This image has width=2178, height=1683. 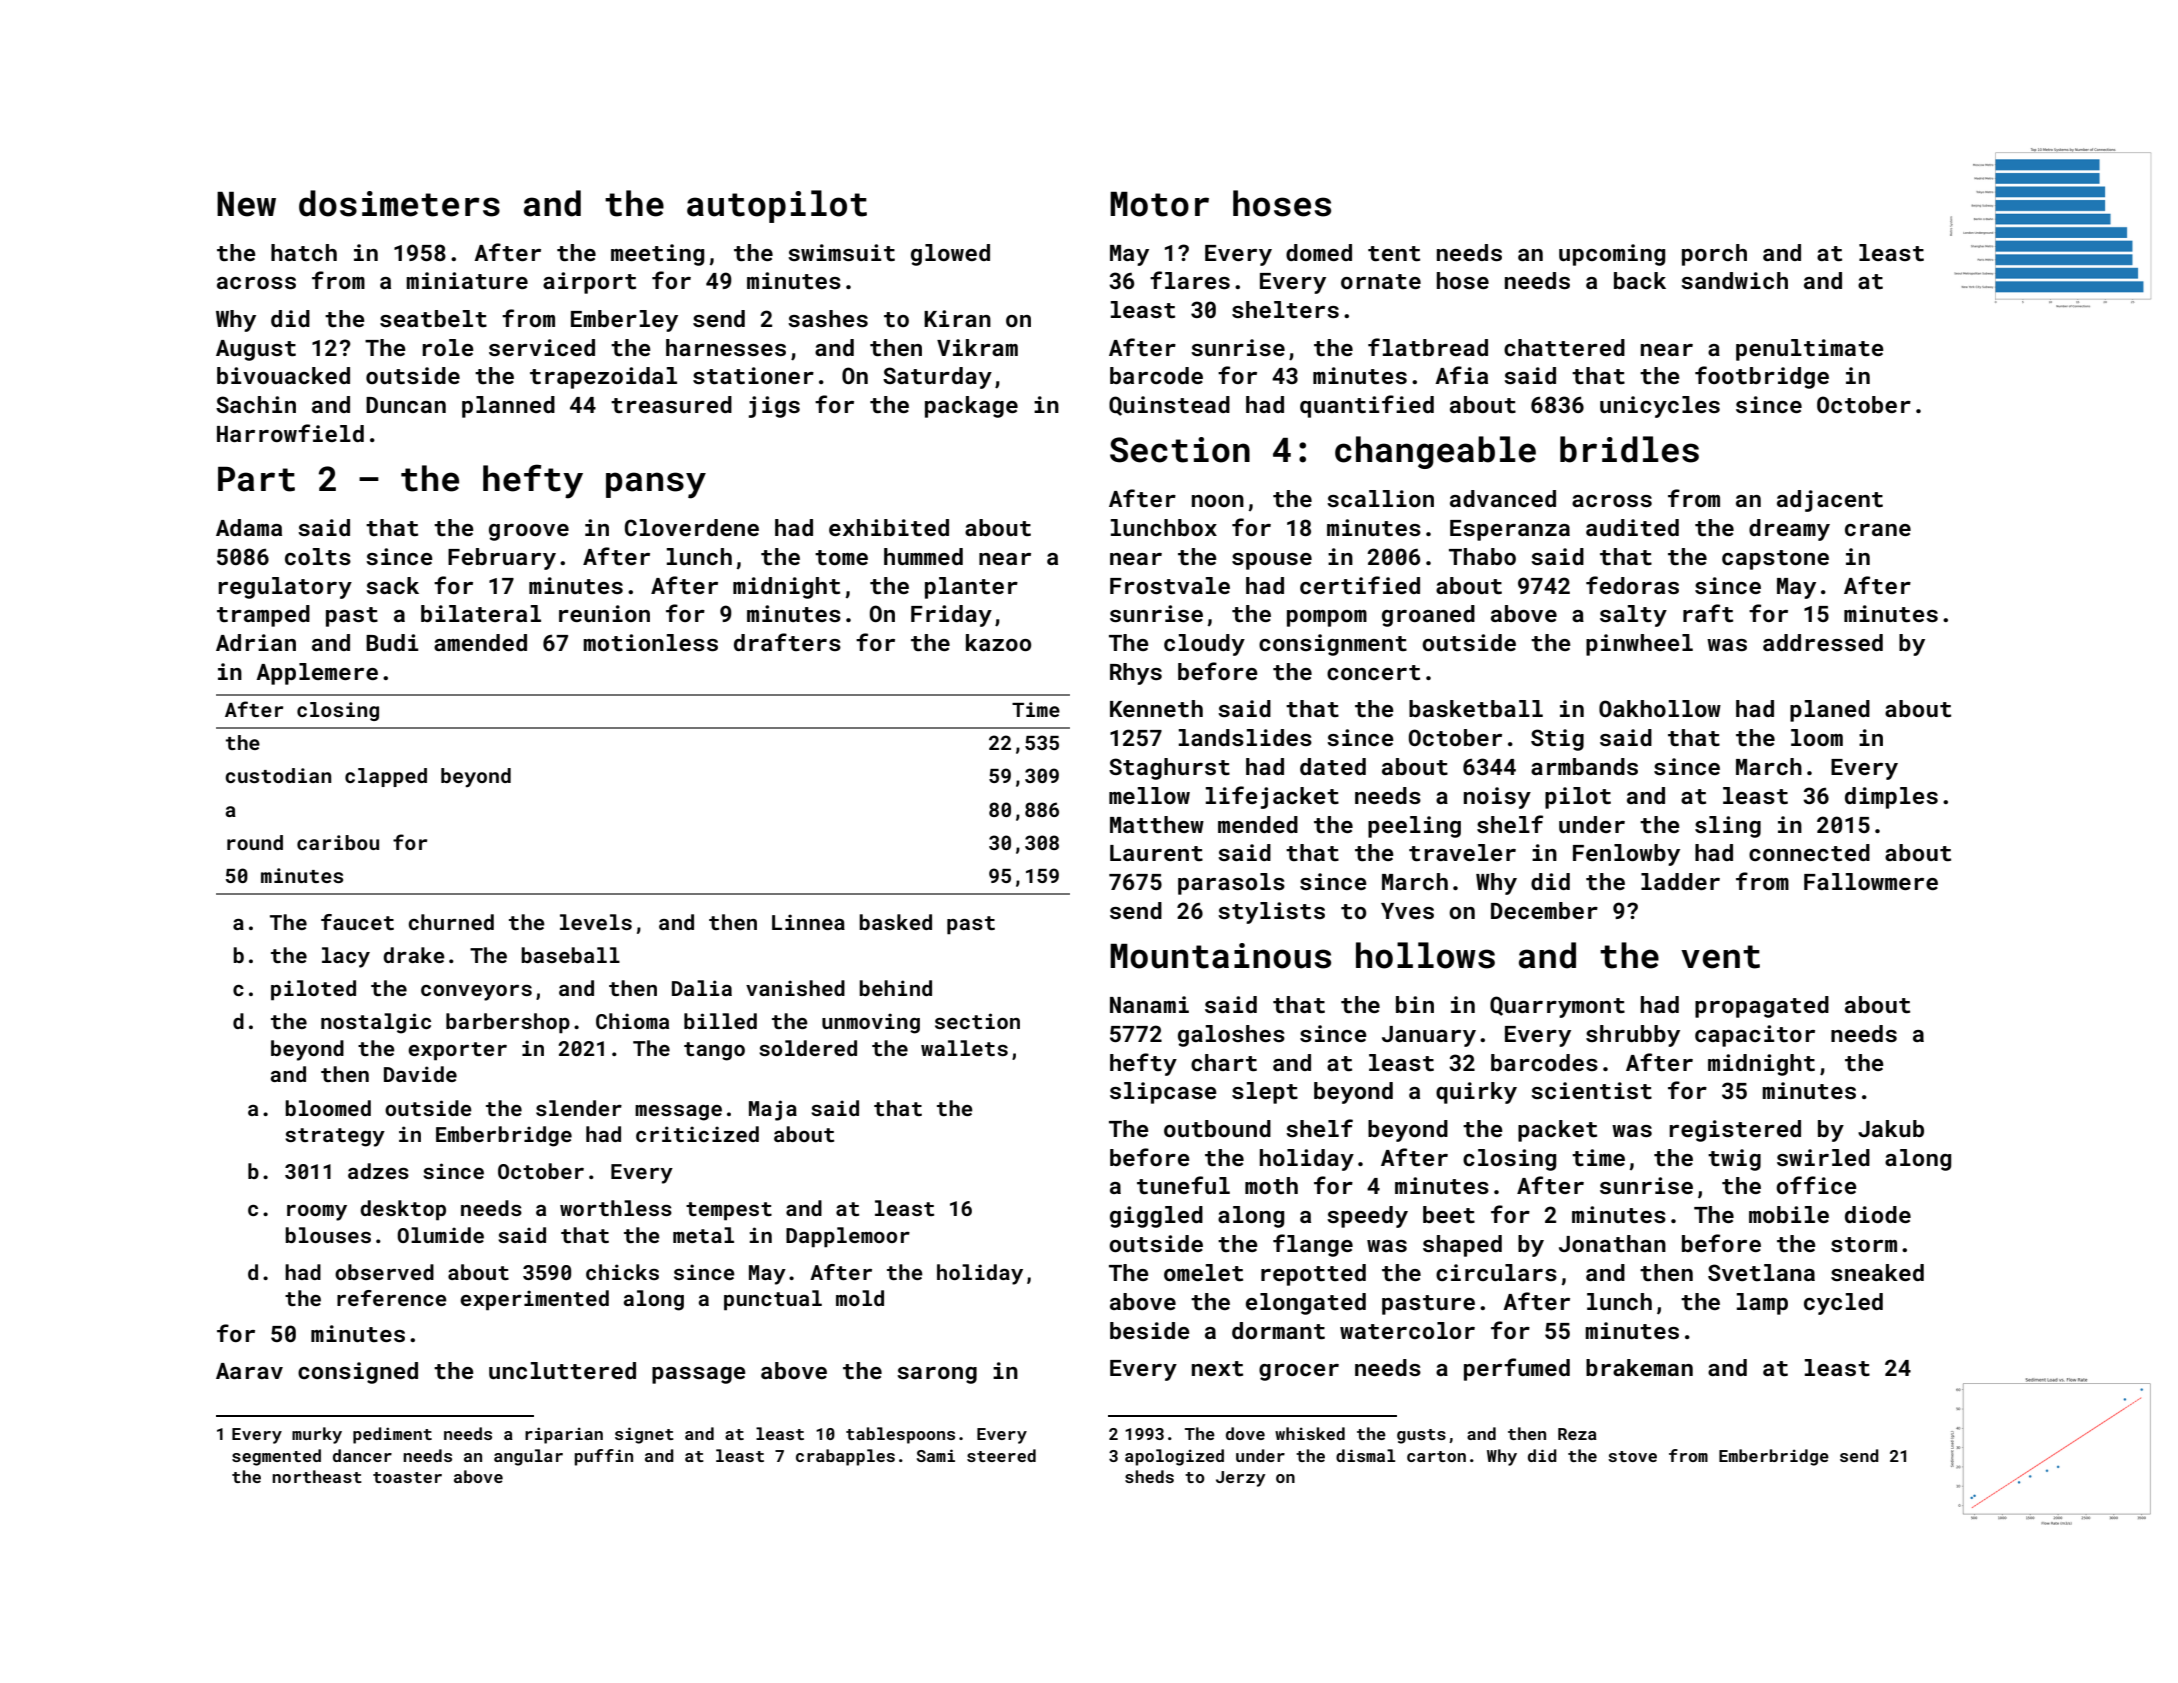 What do you see at coordinates (1245, 737) in the image?
I see `landslides` at bounding box center [1245, 737].
